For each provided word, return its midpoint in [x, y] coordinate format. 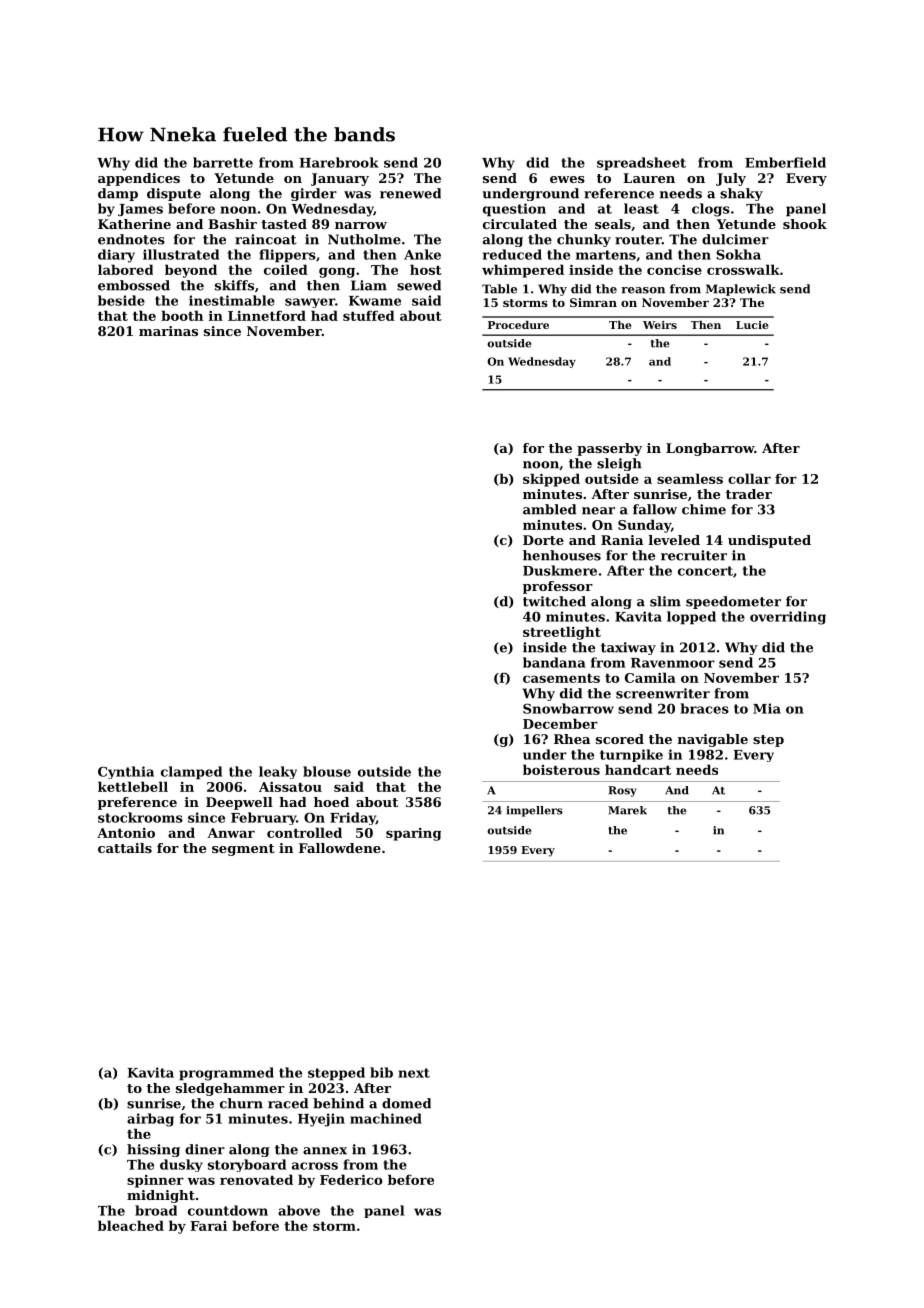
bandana [554, 662]
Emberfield [785, 162]
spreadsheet [641, 164]
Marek [627, 810]
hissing [153, 1150]
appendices [139, 179]
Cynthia [126, 772]
